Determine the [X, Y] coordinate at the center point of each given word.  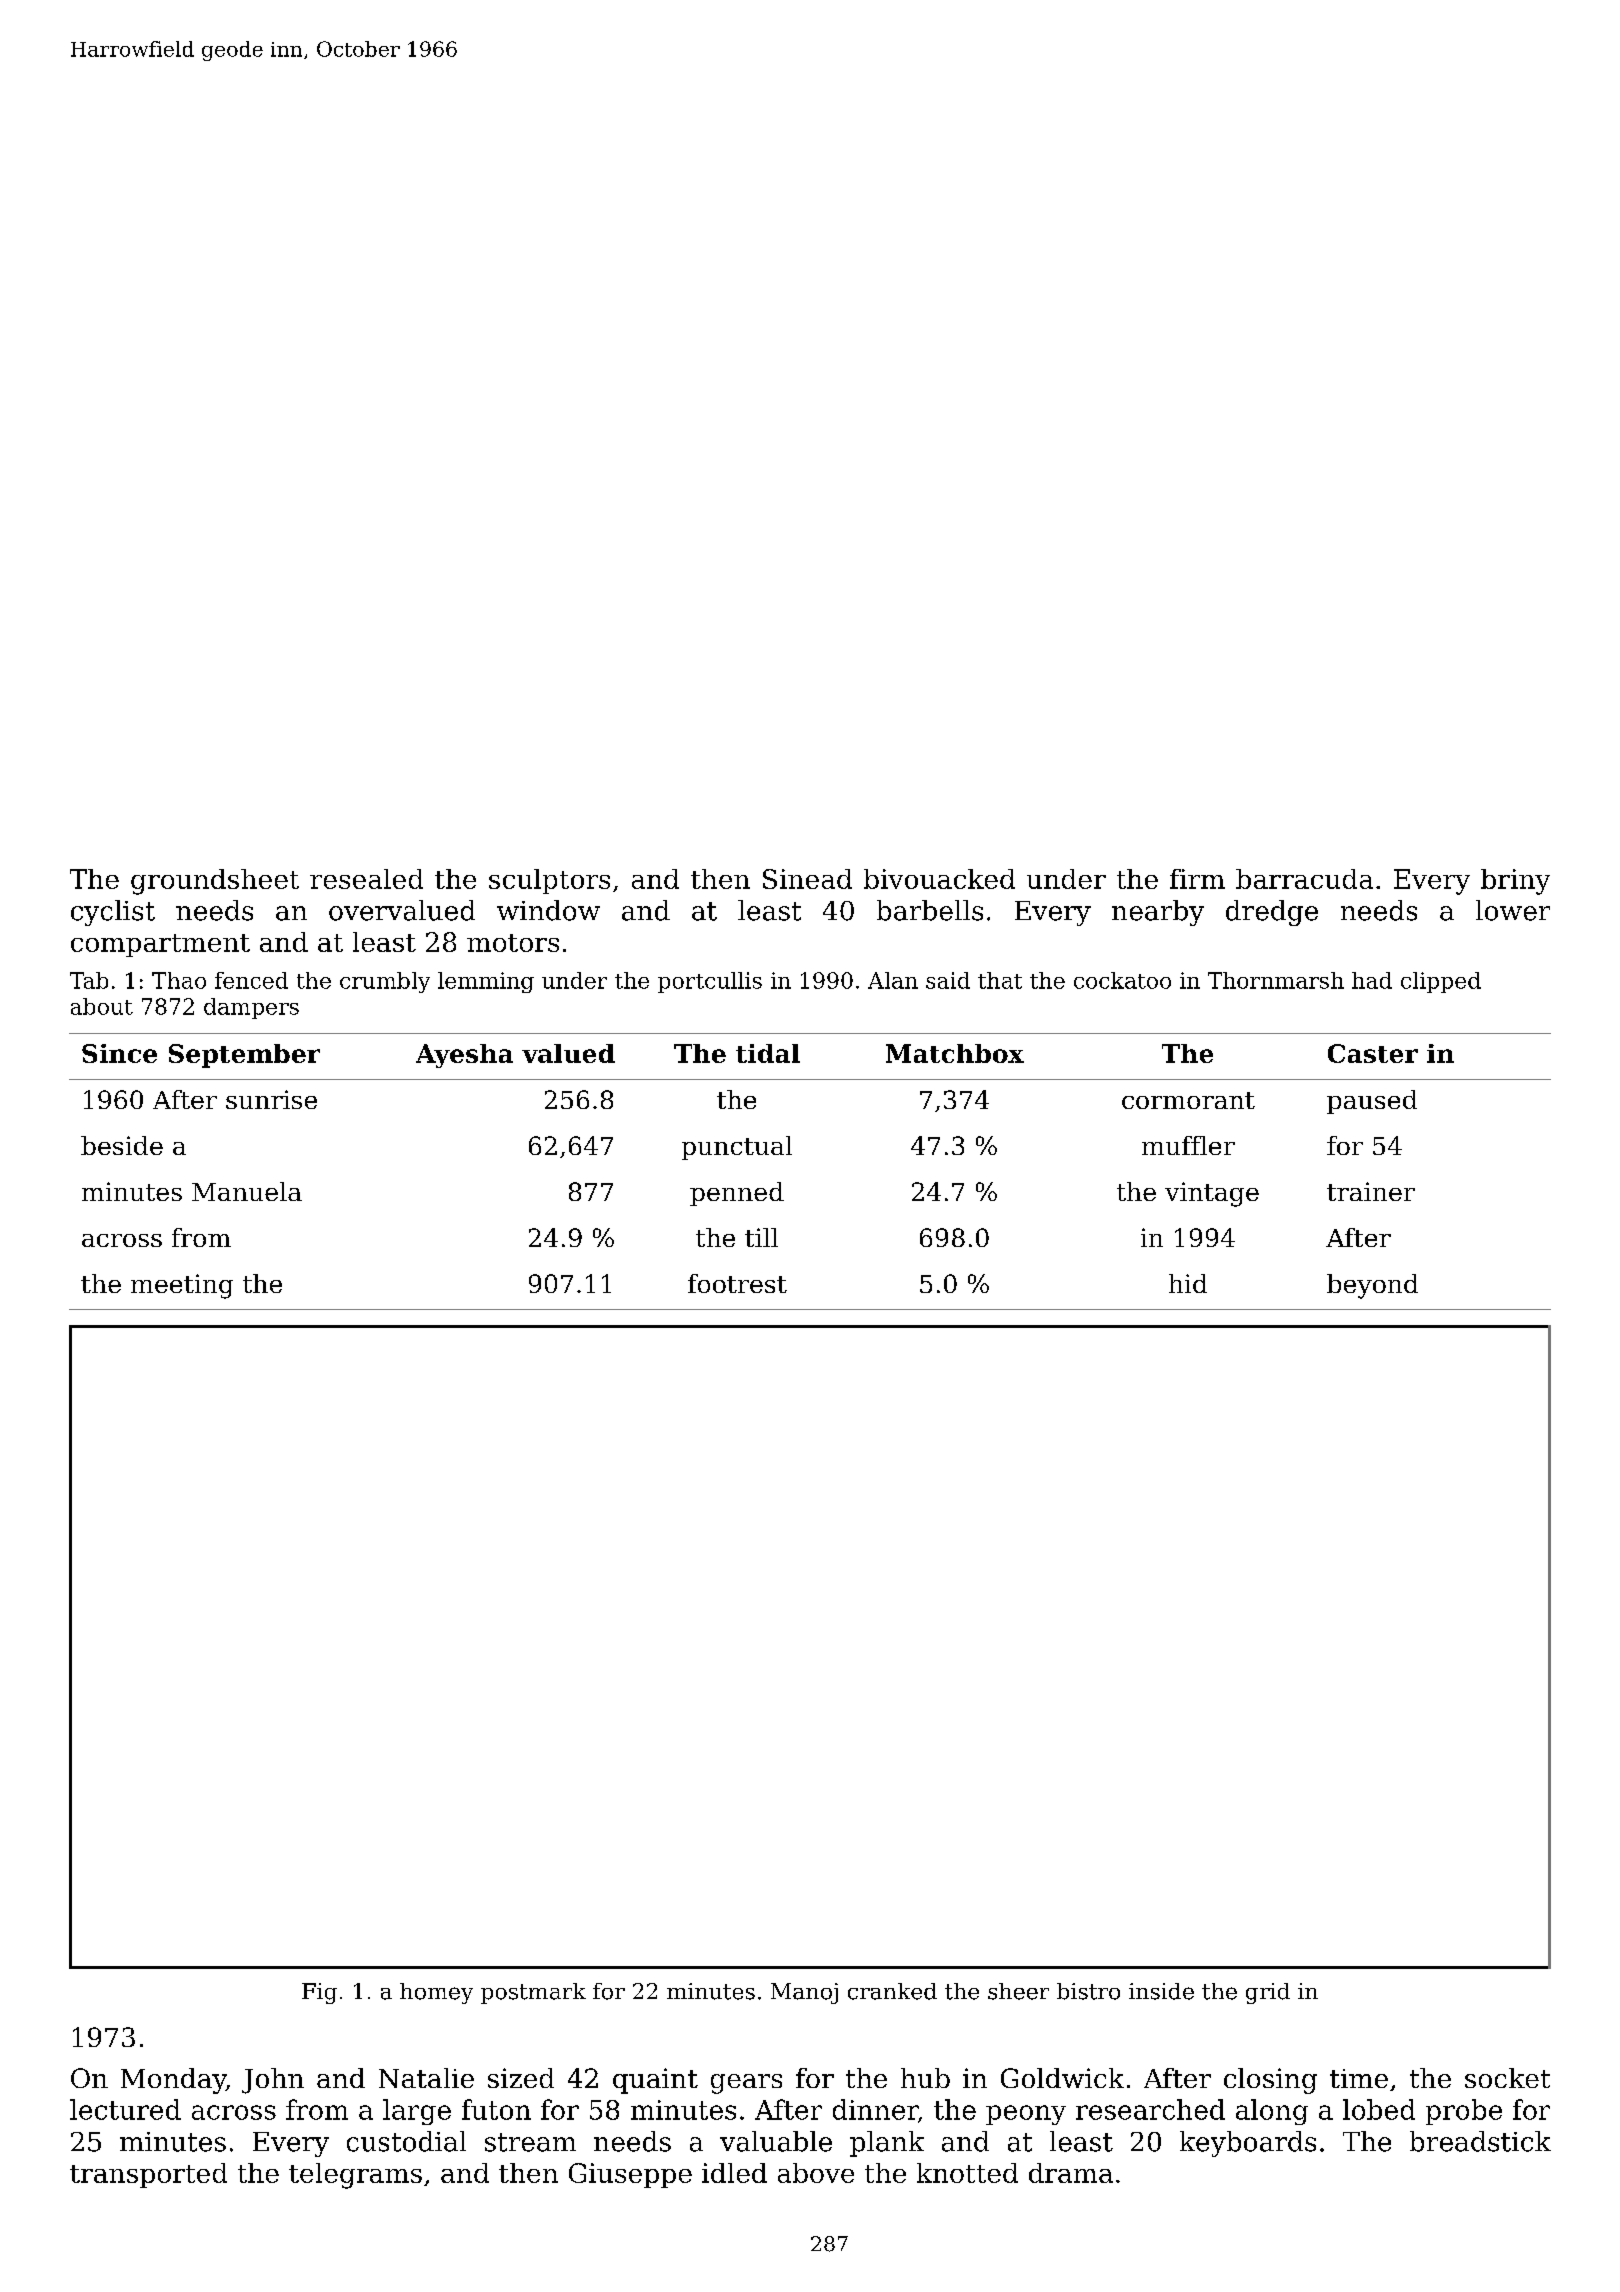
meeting [182, 1286]
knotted [967, 2173]
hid [1188, 1283]
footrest [737, 1283]
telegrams [355, 2176]
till [761, 1237]
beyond [1372, 1286]
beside [122, 1145]
